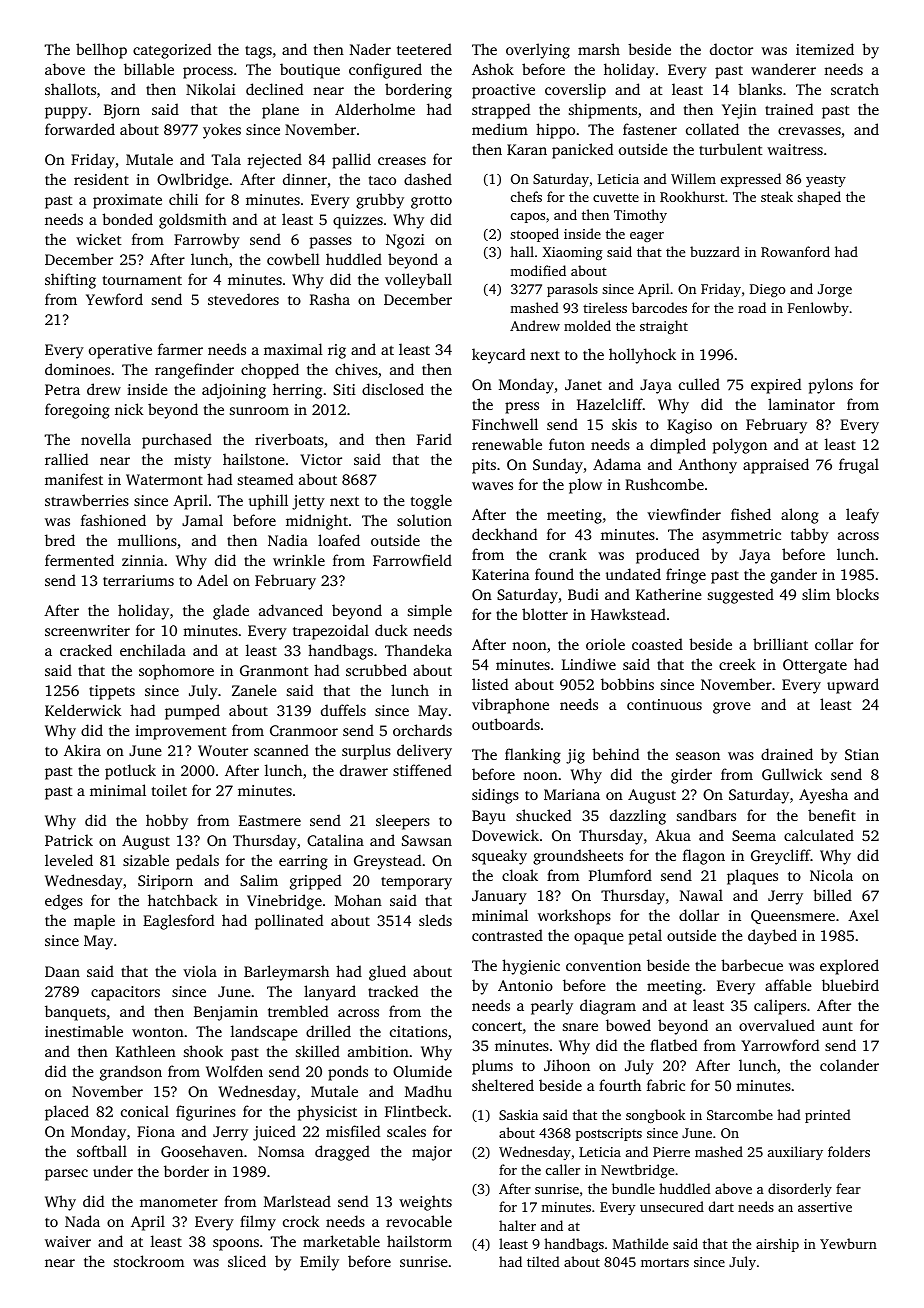 This screenshot has width=924, height=1308. Describe the element at coordinates (424, 49) in the screenshot. I see `teetered` at that location.
